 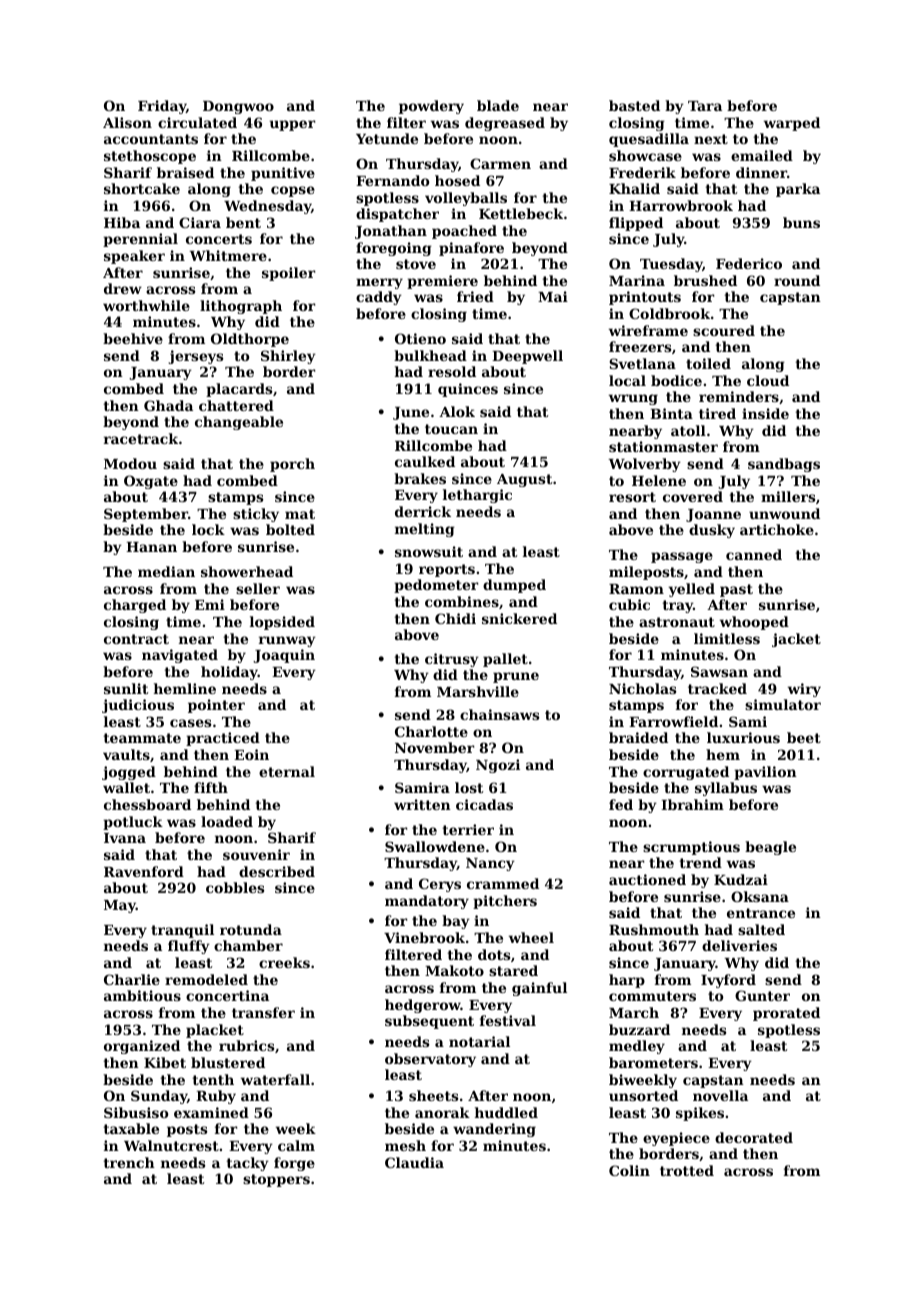 What do you see at coordinates (246, 1045) in the image?
I see `rubrics` at bounding box center [246, 1045].
